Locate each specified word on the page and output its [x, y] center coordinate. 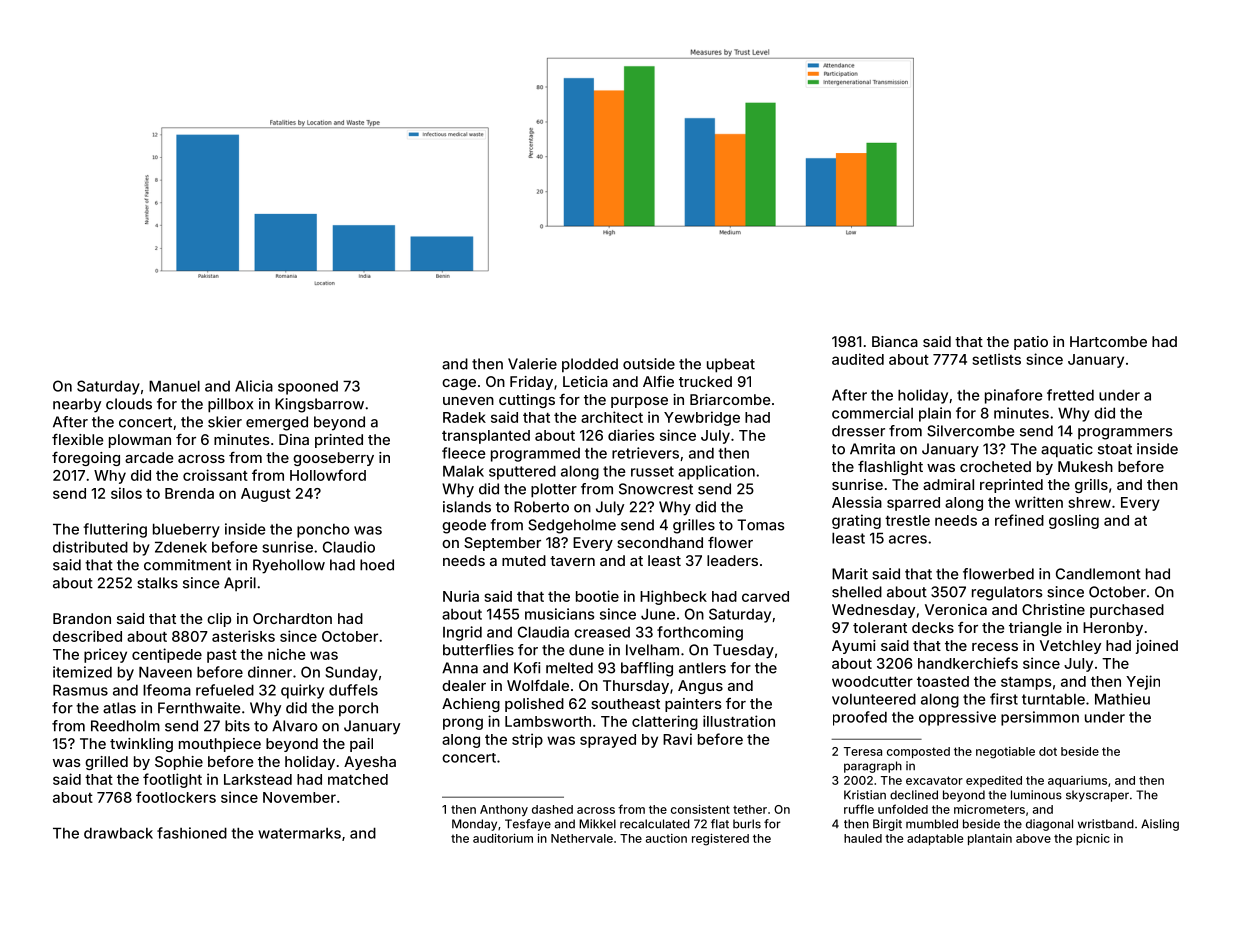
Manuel [174, 386]
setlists [997, 359]
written [1039, 502]
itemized [82, 672]
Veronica [956, 609]
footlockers [176, 797]
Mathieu [1122, 699]
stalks [157, 583]
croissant [215, 475]
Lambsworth [548, 721]
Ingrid [462, 633]
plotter [554, 490]
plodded [590, 365]
